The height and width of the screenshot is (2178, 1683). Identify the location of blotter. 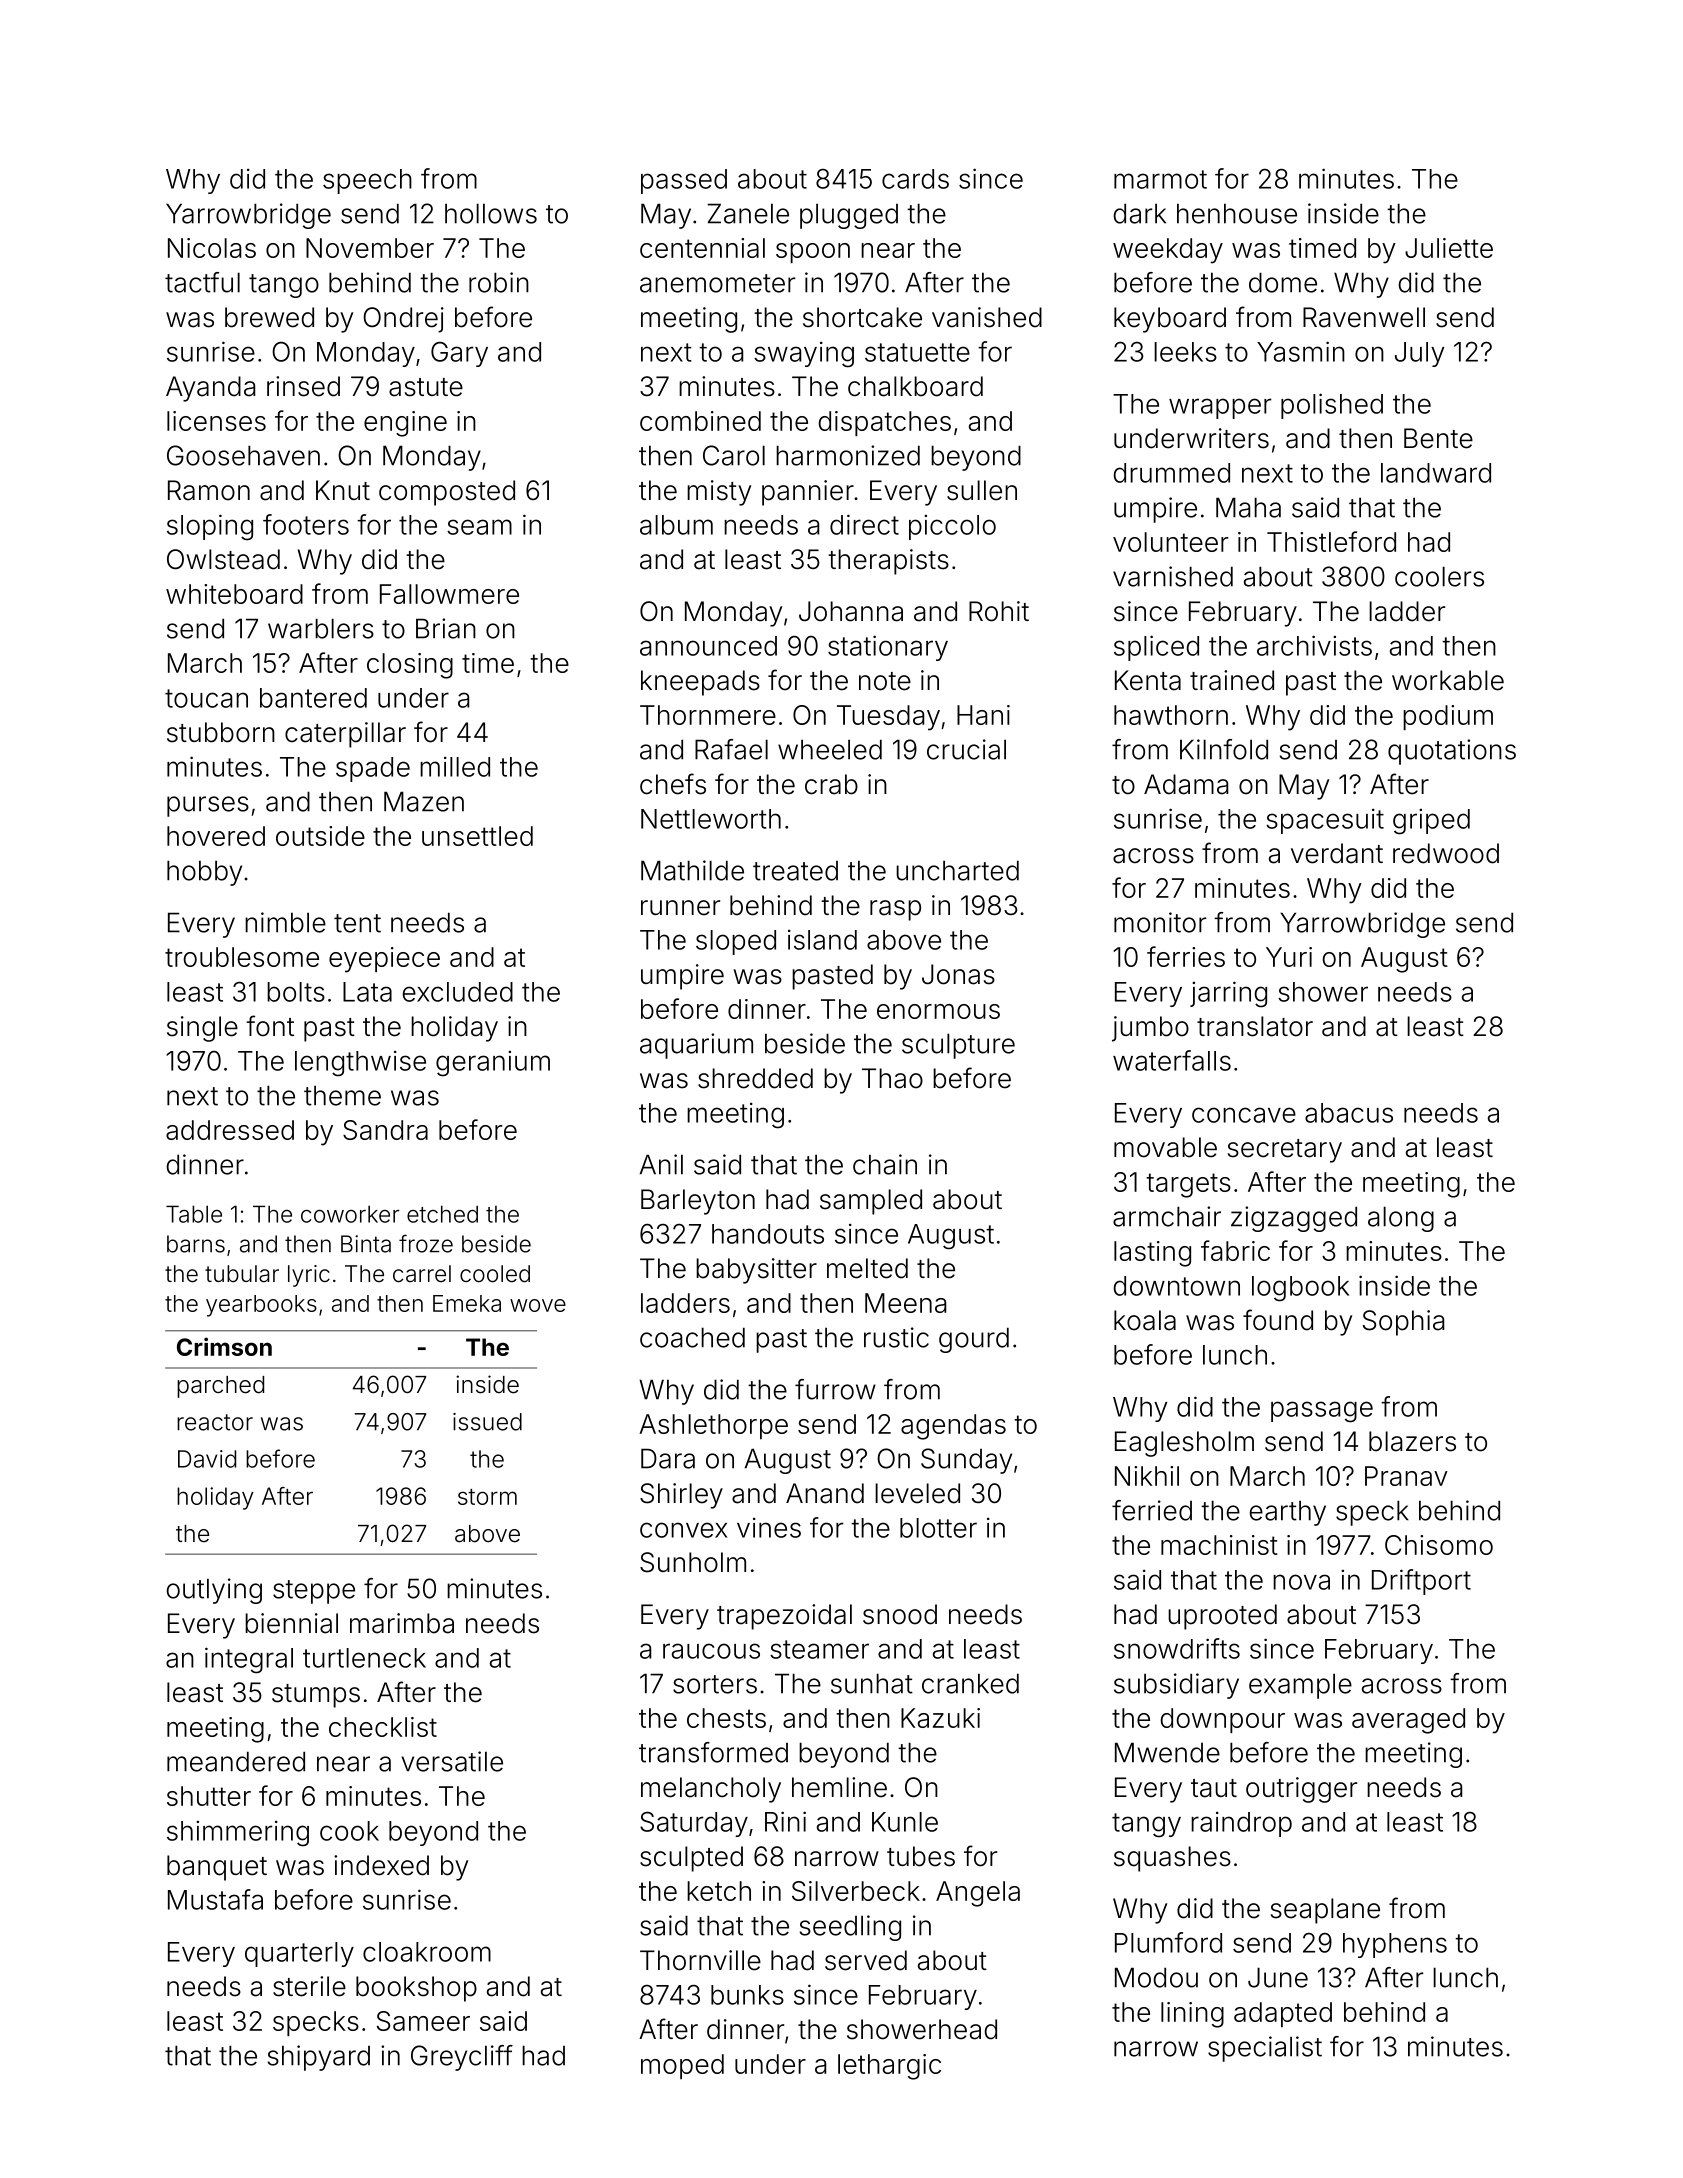
(938, 1528).
